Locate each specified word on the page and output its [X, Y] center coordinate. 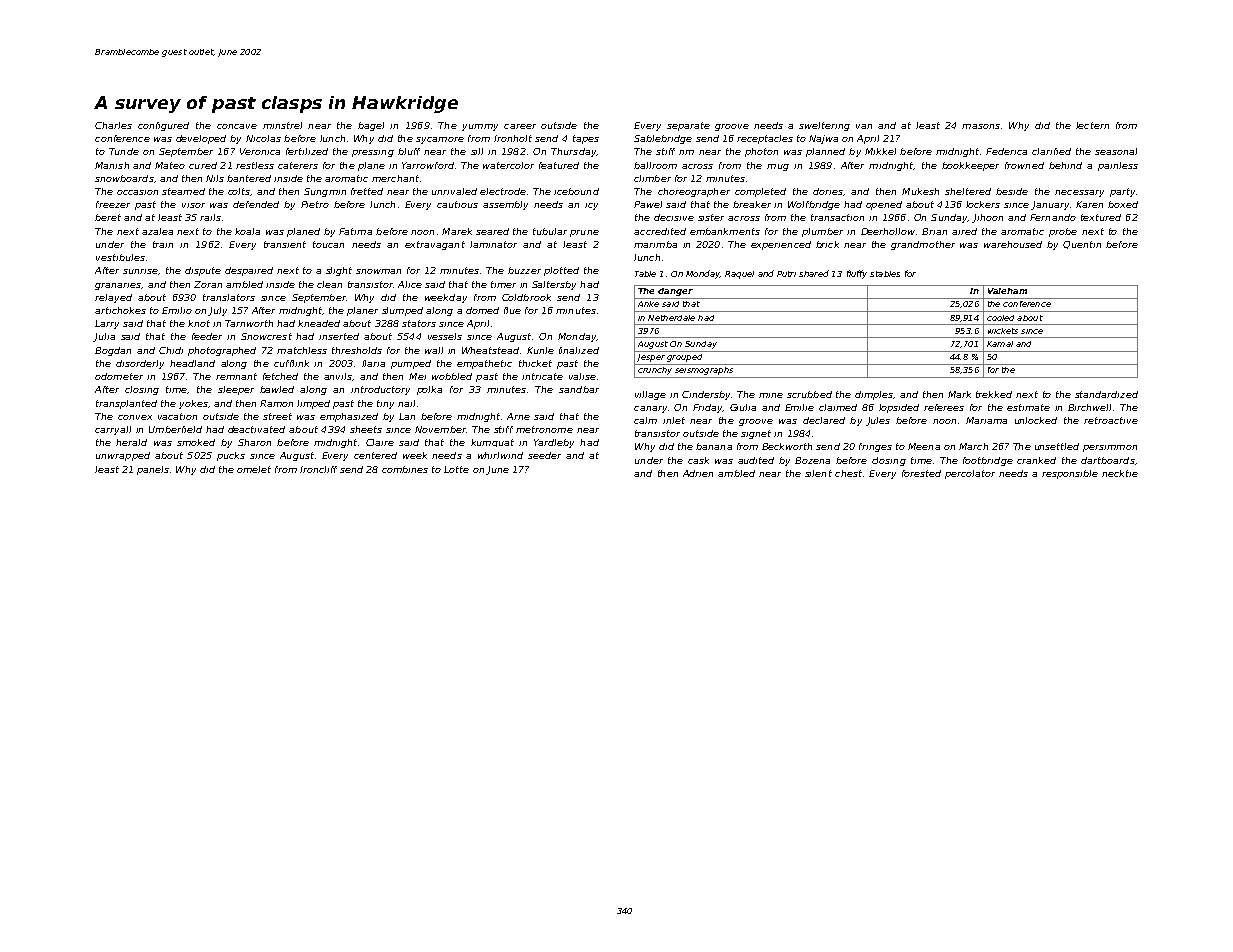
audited [756, 460]
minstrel [282, 125]
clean [329, 284]
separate [688, 126]
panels [153, 470]
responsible [1070, 474]
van [864, 126]
